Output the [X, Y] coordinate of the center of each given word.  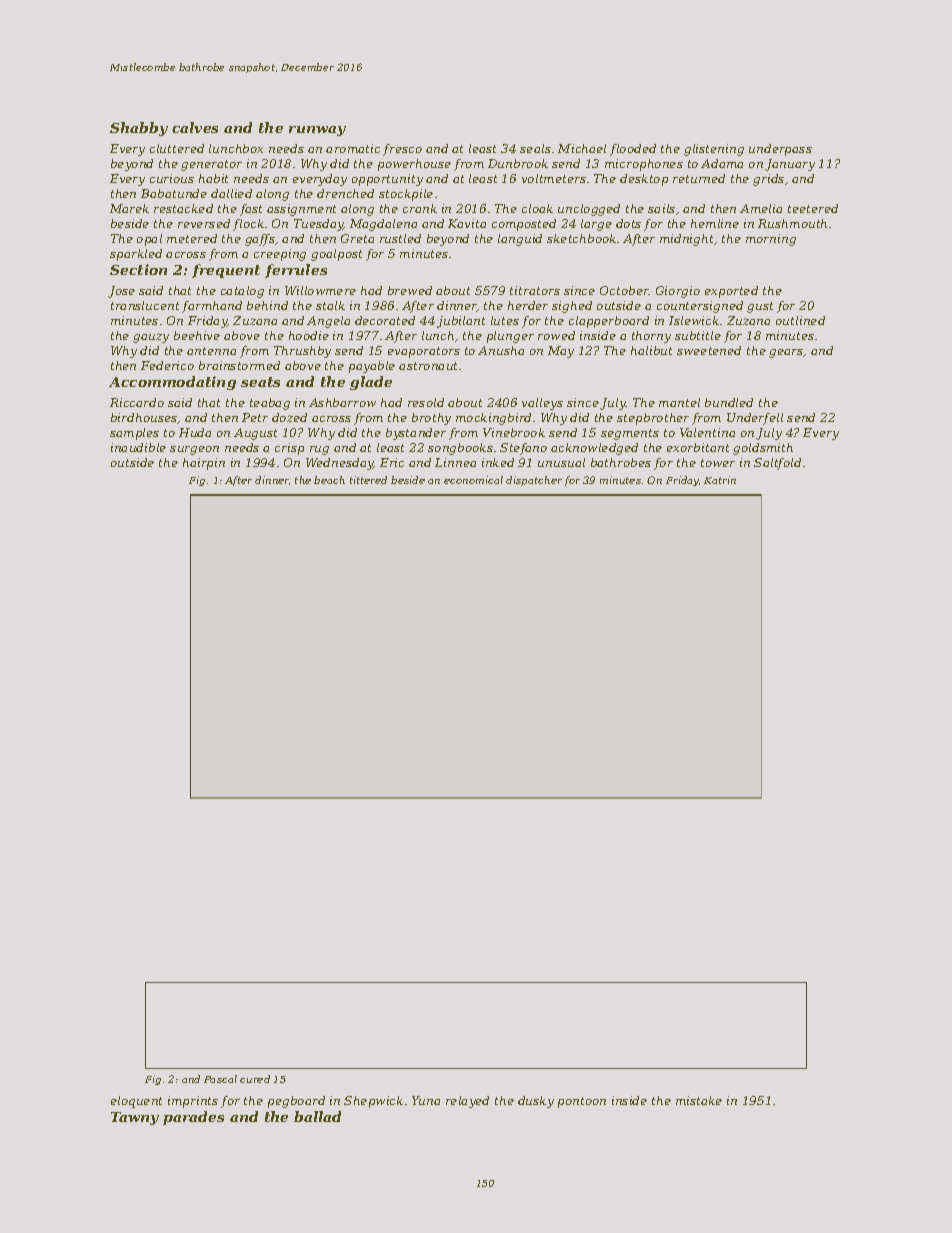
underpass [780, 150]
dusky [536, 1102]
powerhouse [414, 165]
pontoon [582, 1102]
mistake [699, 1100]
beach [329, 480]
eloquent [136, 1102]
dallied [231, 193]
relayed [467, 1102]
